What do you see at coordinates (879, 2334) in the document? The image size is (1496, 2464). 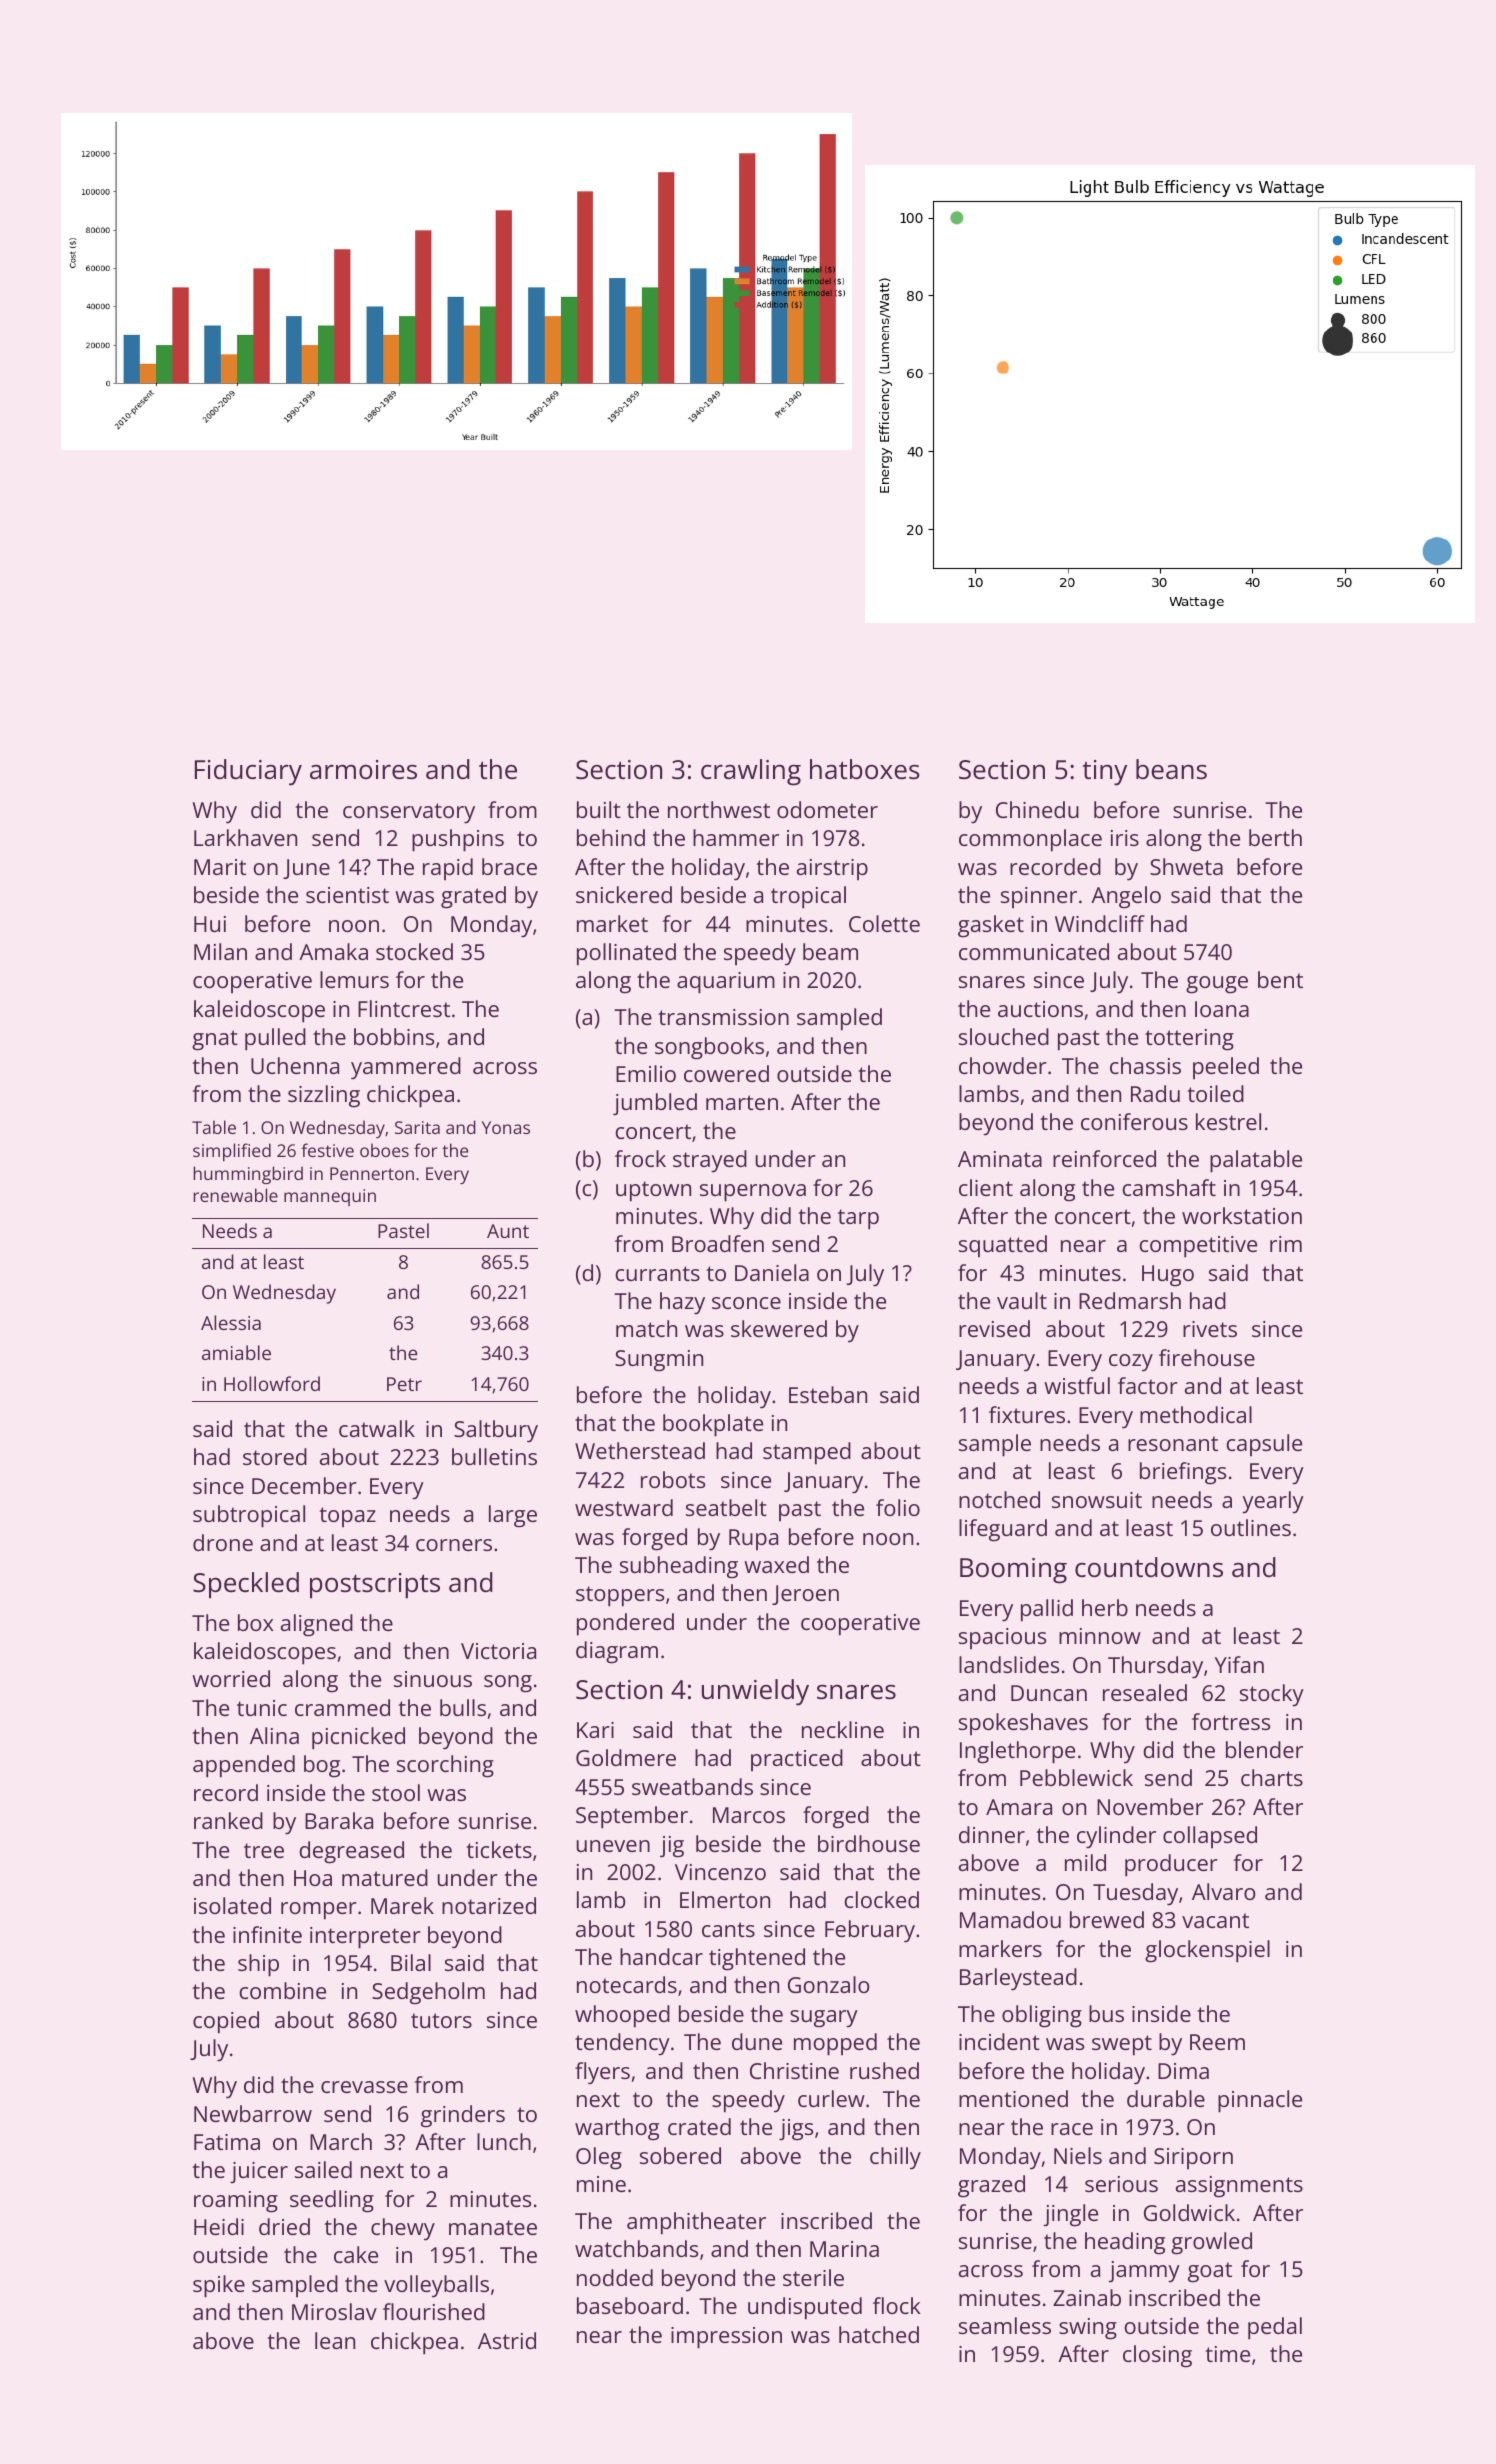 I see `hatched` at bounding box center [879, 2334].
